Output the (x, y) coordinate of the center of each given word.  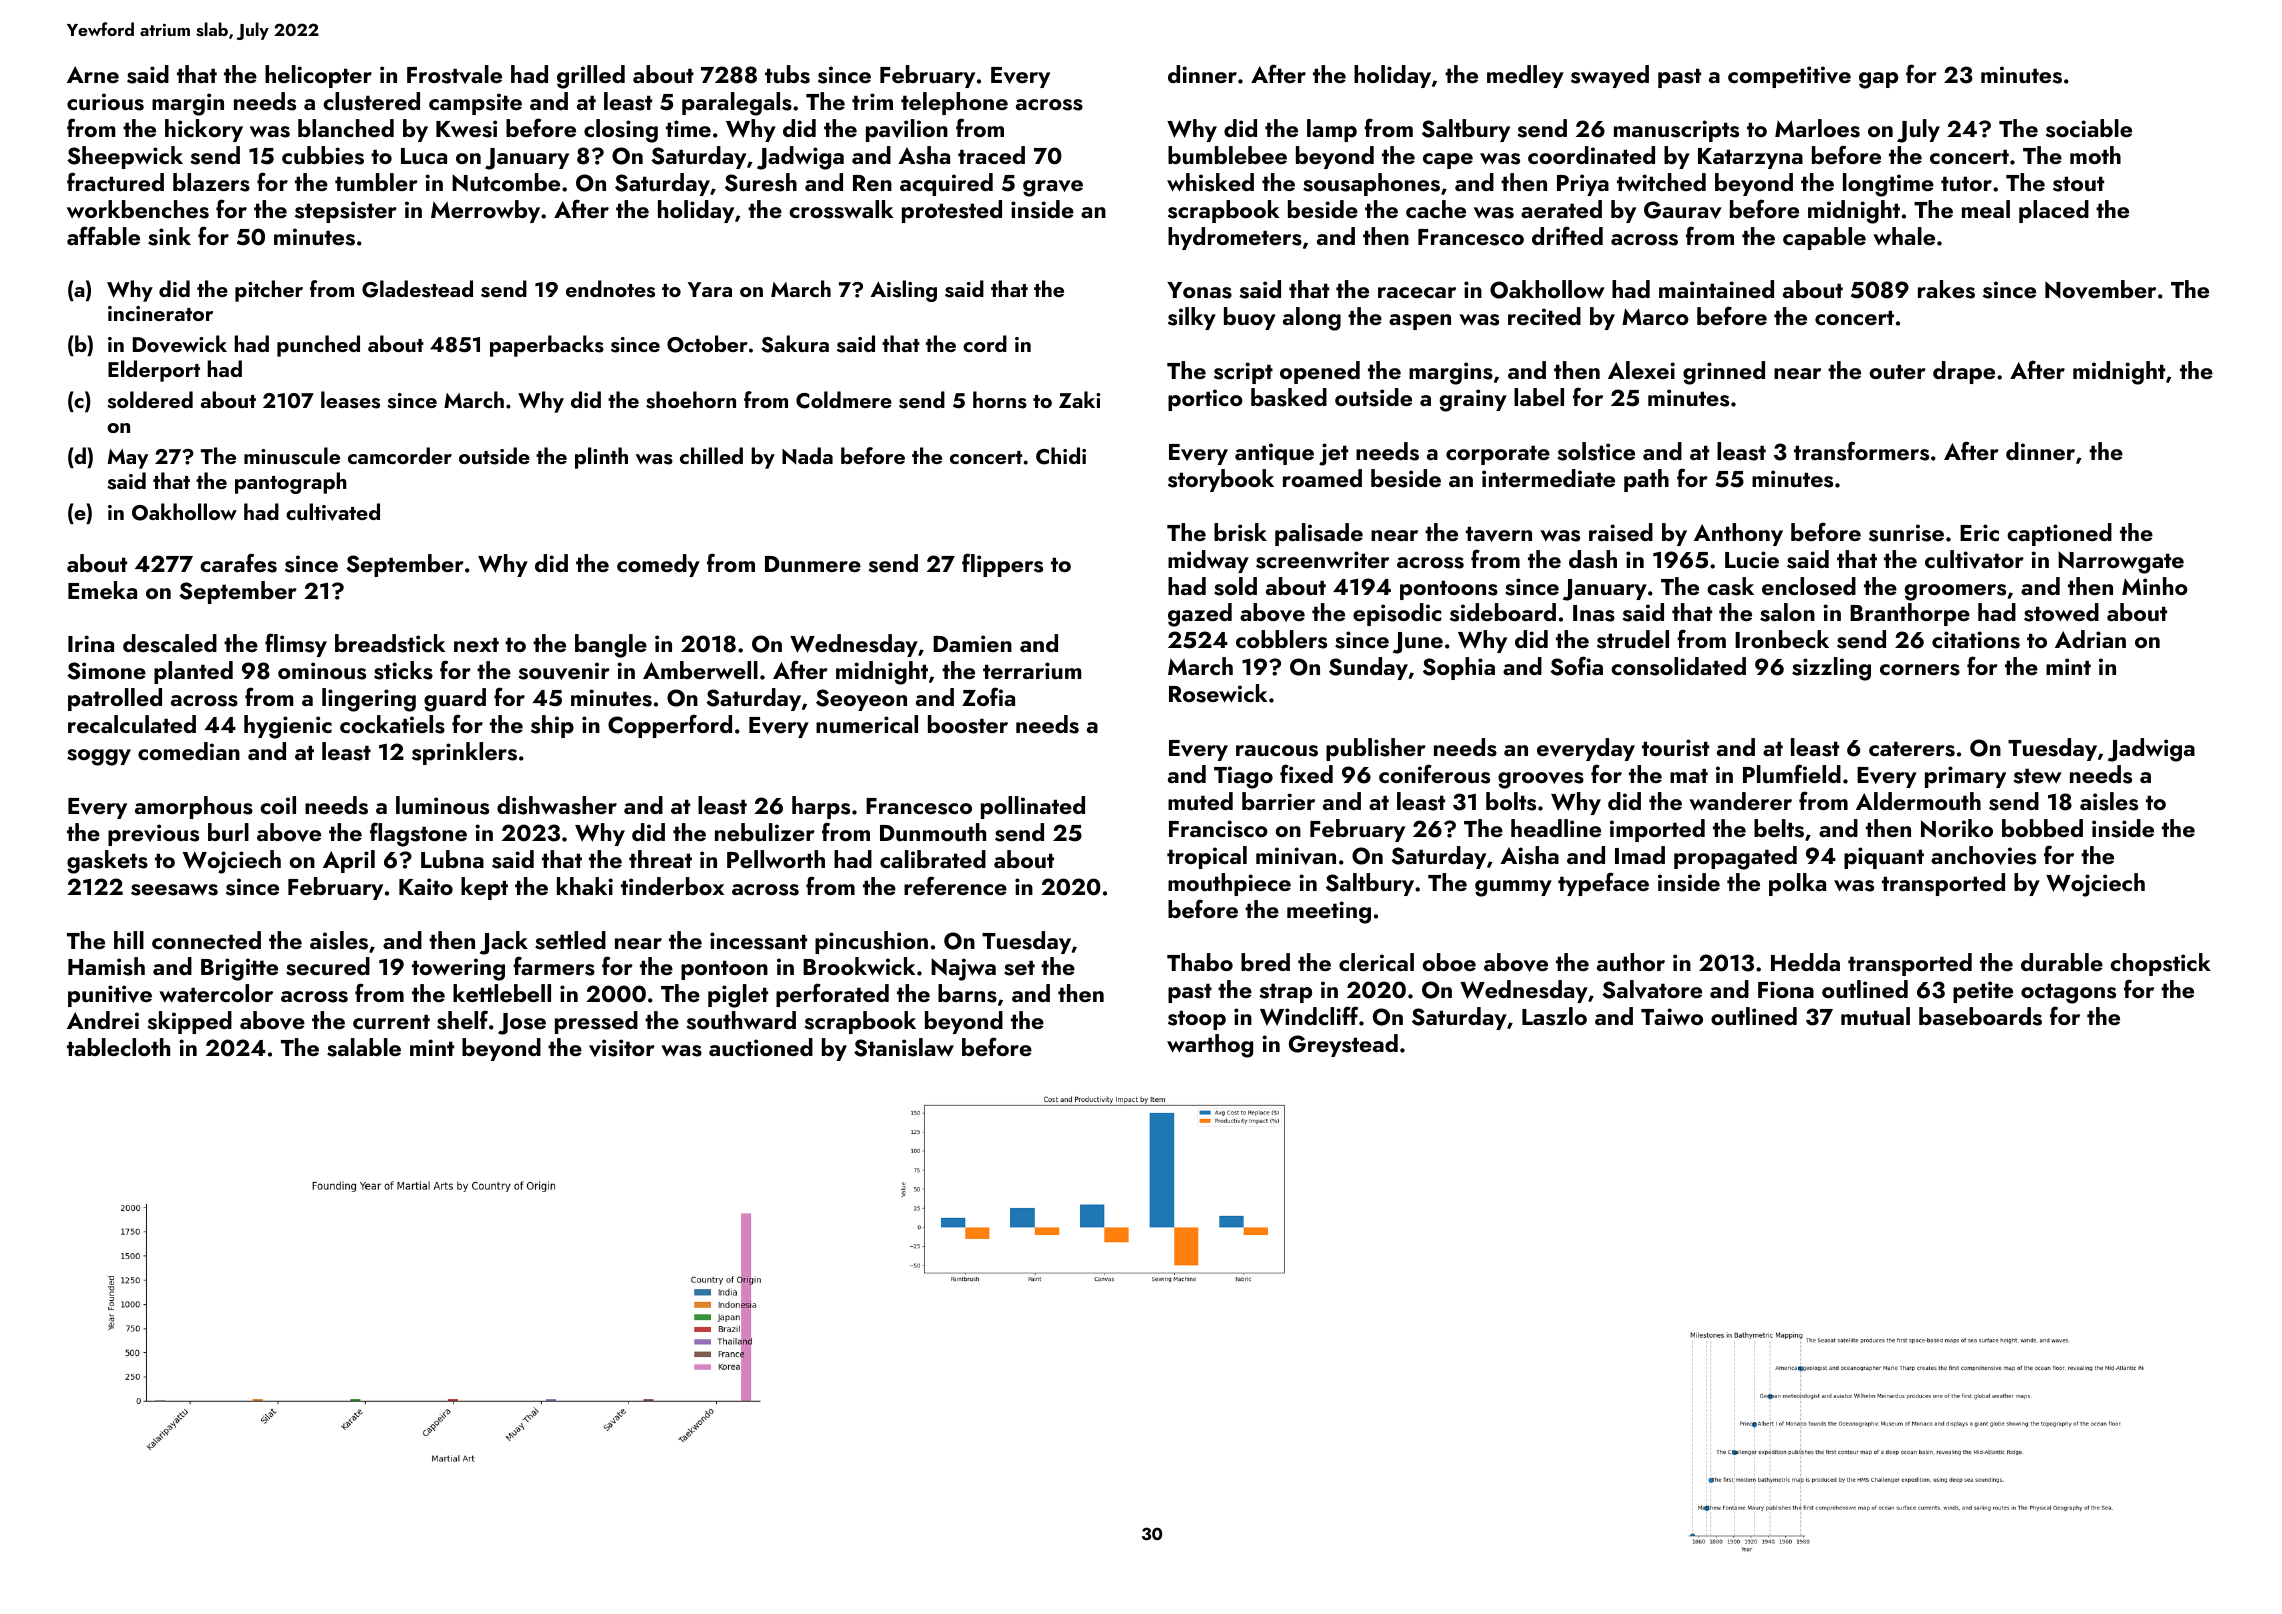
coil (278, 805)
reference (955, 885)
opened (1320, 372)
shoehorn (691, 400)
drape (1964, 372)
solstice (1596, 451)
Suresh (761, 182)
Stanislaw (904, 1047)
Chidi (1061, 456)
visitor (622, 1048)
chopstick (2160, 964)
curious (105, 102)
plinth (601, 458)
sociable (2089, 128)
